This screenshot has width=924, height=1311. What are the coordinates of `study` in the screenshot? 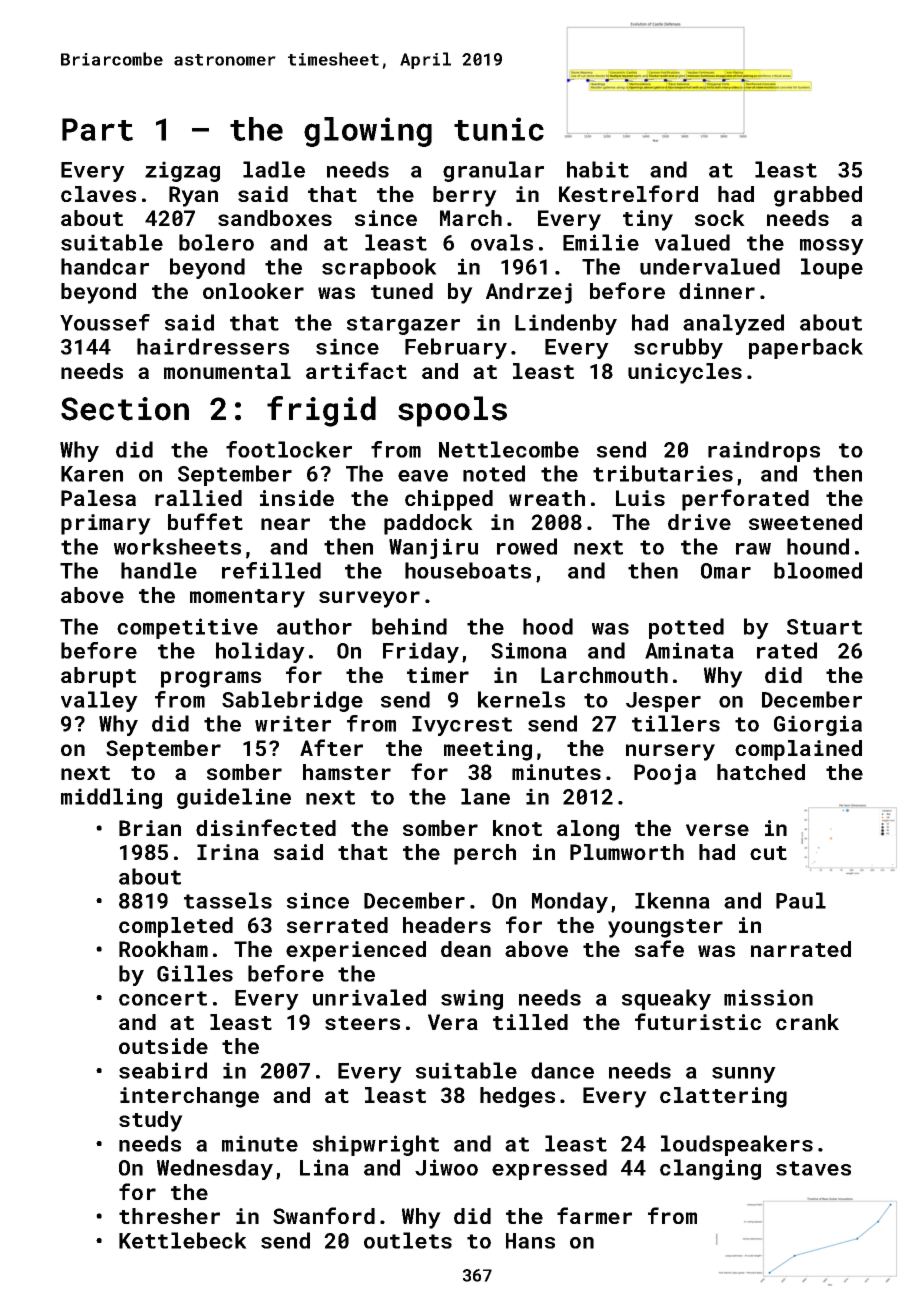 It's located at (151, 1121).
